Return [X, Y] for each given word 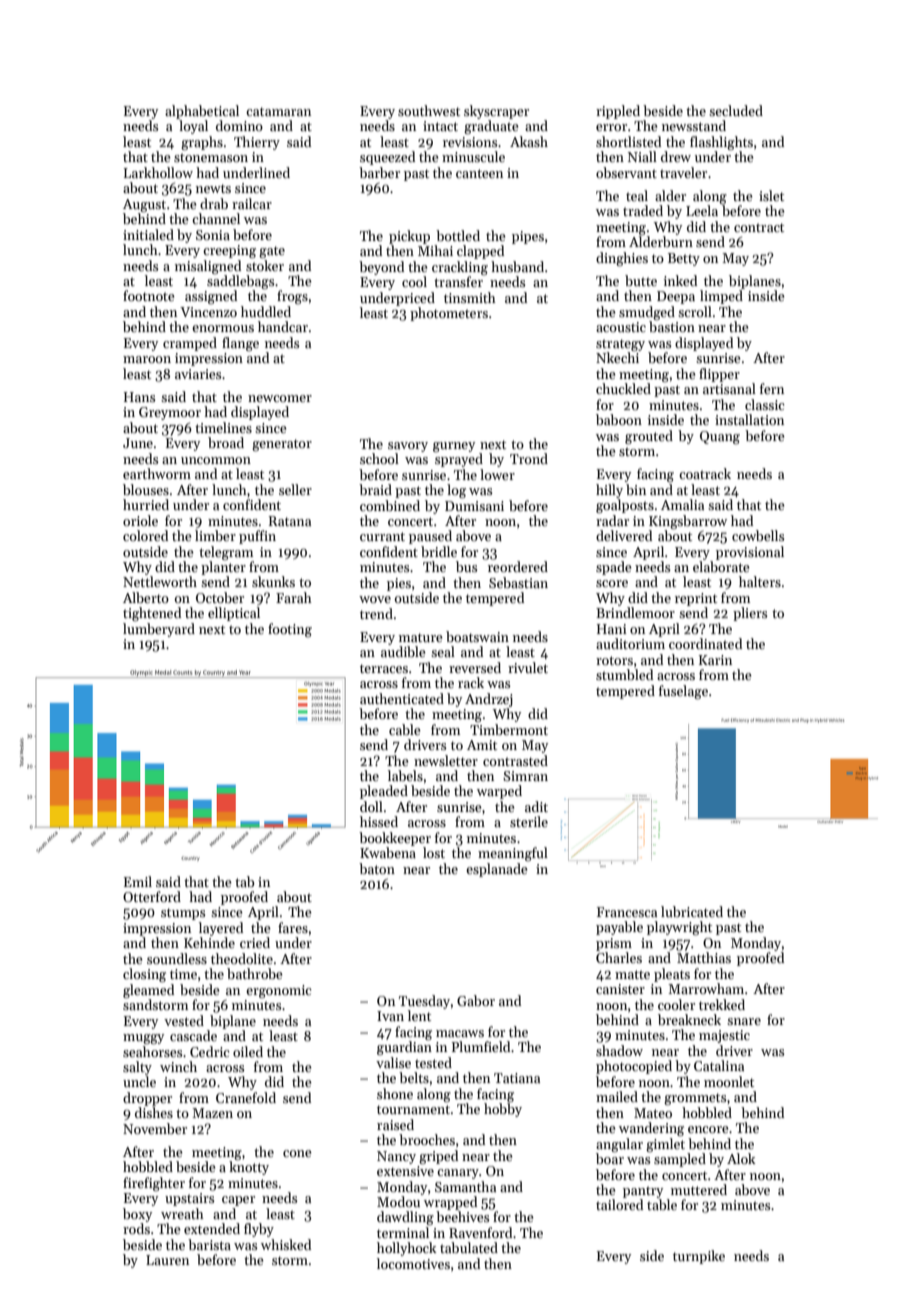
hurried [146, 504]
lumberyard [159, 630]
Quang [720, 437]
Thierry [257, 143]
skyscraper [496, 112]
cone [297, 1153]
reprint [696, 599]
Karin [715, 660]
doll [371, 806]
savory [408, 447]
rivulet [528, 667]
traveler [683, 172]
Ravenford [480, 1232]
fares [293, 927]
